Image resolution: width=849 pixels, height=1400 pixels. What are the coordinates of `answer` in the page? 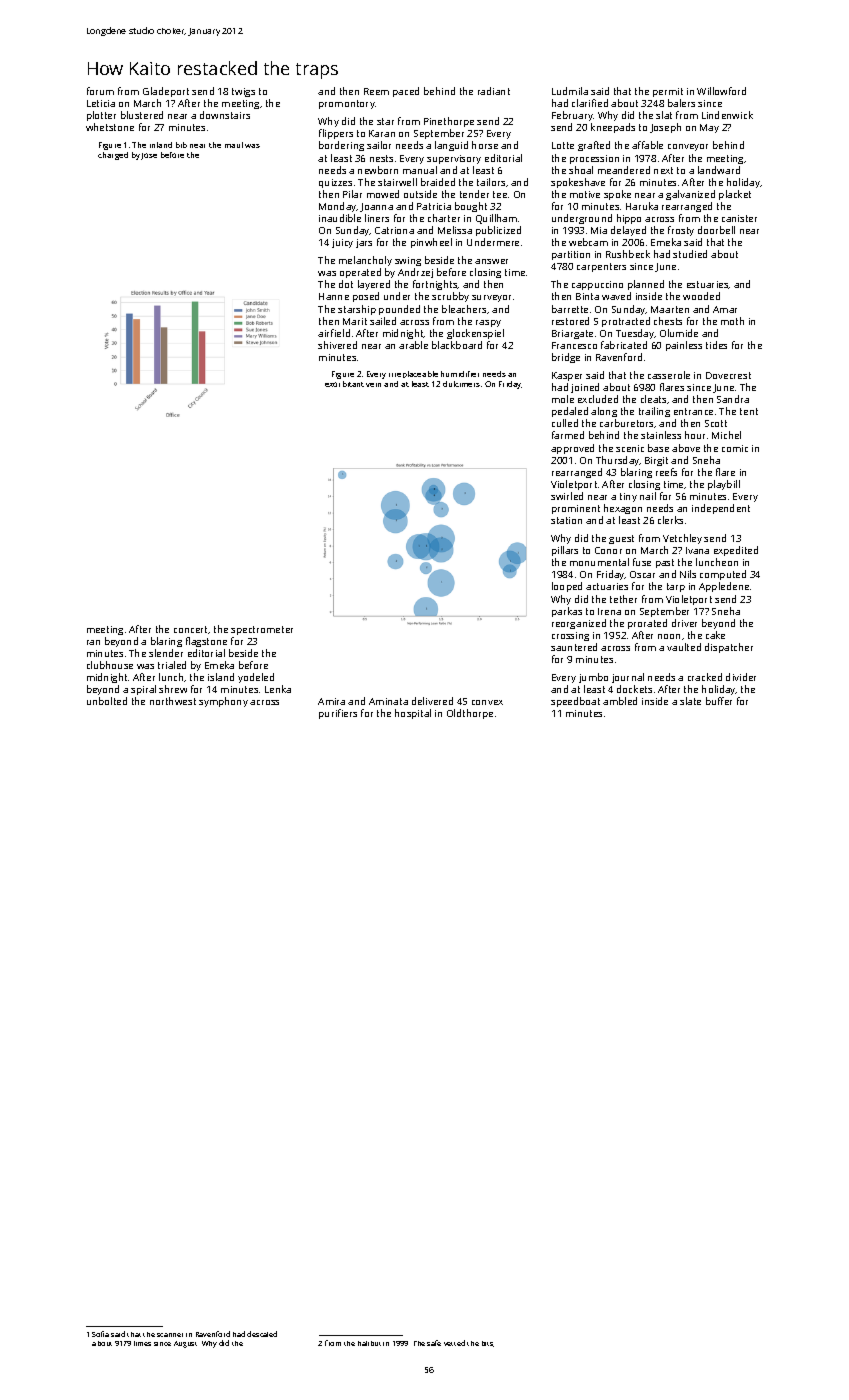 It's located at (491, 261).
